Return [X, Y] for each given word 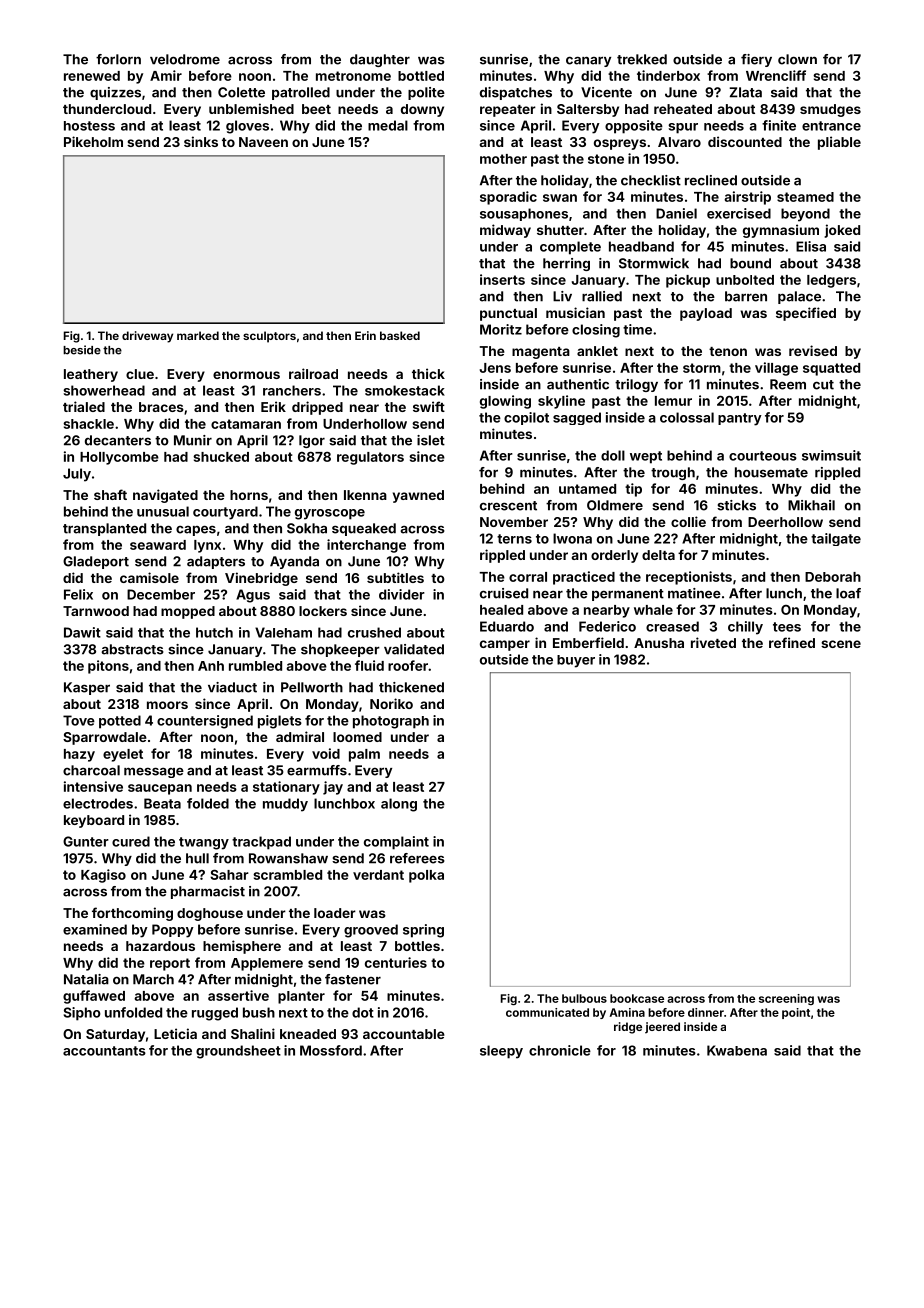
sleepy [501, 1052]
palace [799, 297]
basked [400, 335]
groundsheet [238, 1052]
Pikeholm [93, 141]
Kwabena [737, 1050]
